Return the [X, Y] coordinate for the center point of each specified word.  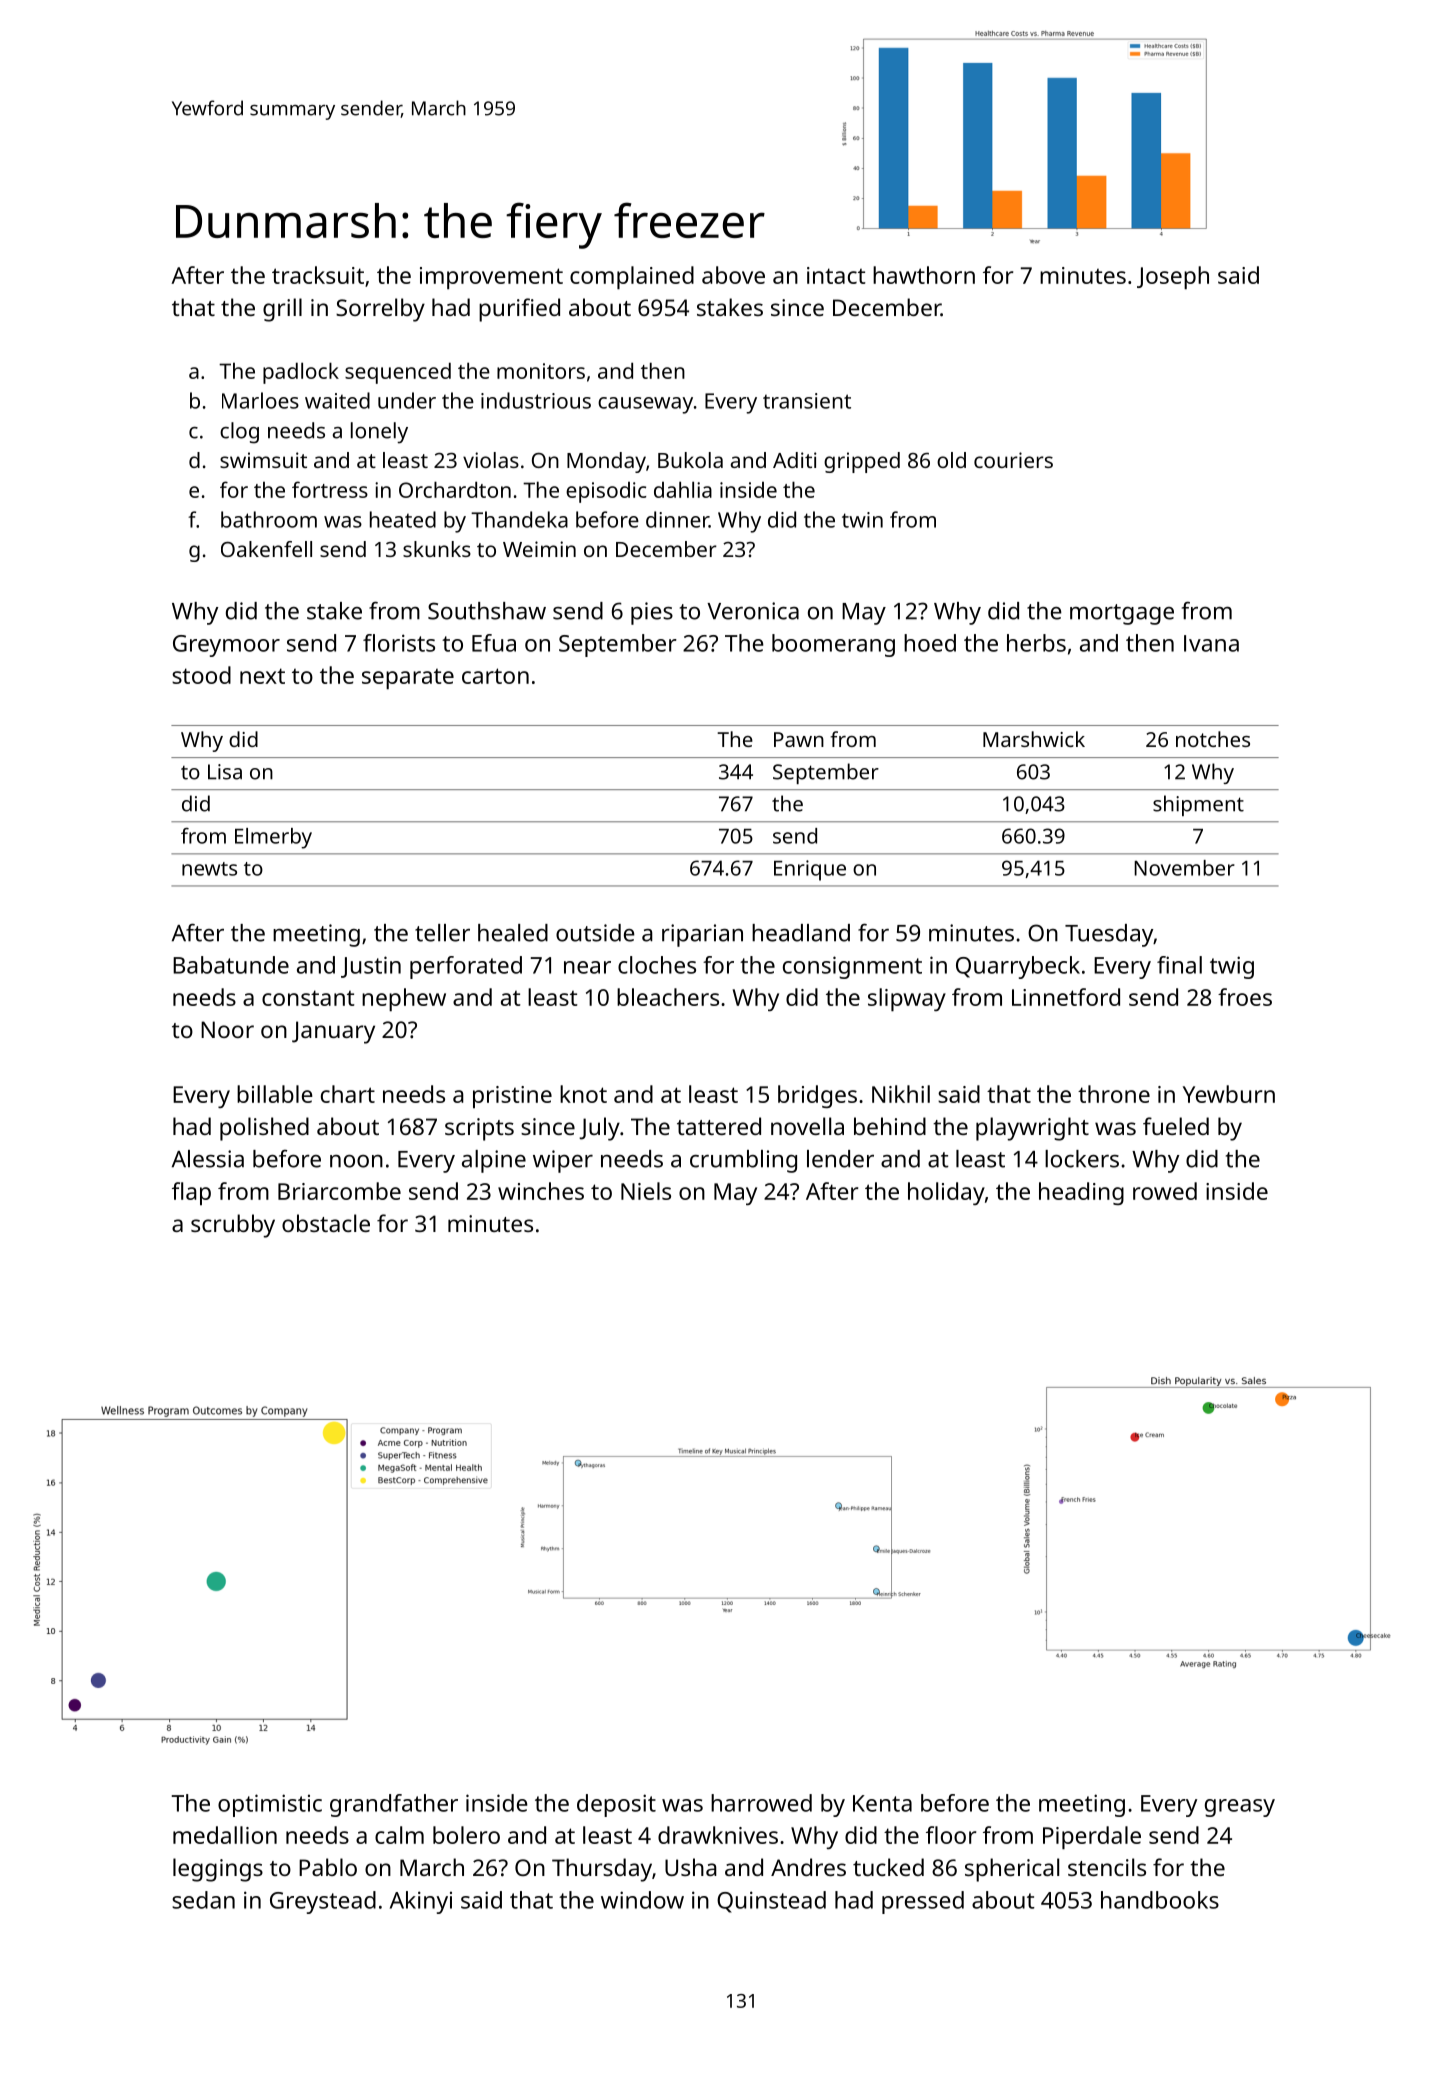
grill [282, 310]
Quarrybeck [1018, 967]
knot [583, 1094]
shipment [1198, 805]
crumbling [743, 1161]
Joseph [1173, 278]
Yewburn [1229, 1094]
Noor [227, 1029]
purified [519, 310]
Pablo [328, 1867]
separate [408, 679]
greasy [1240, 1808]
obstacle [326, 1223]
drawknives [718, 1835]
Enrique [810, 870]
